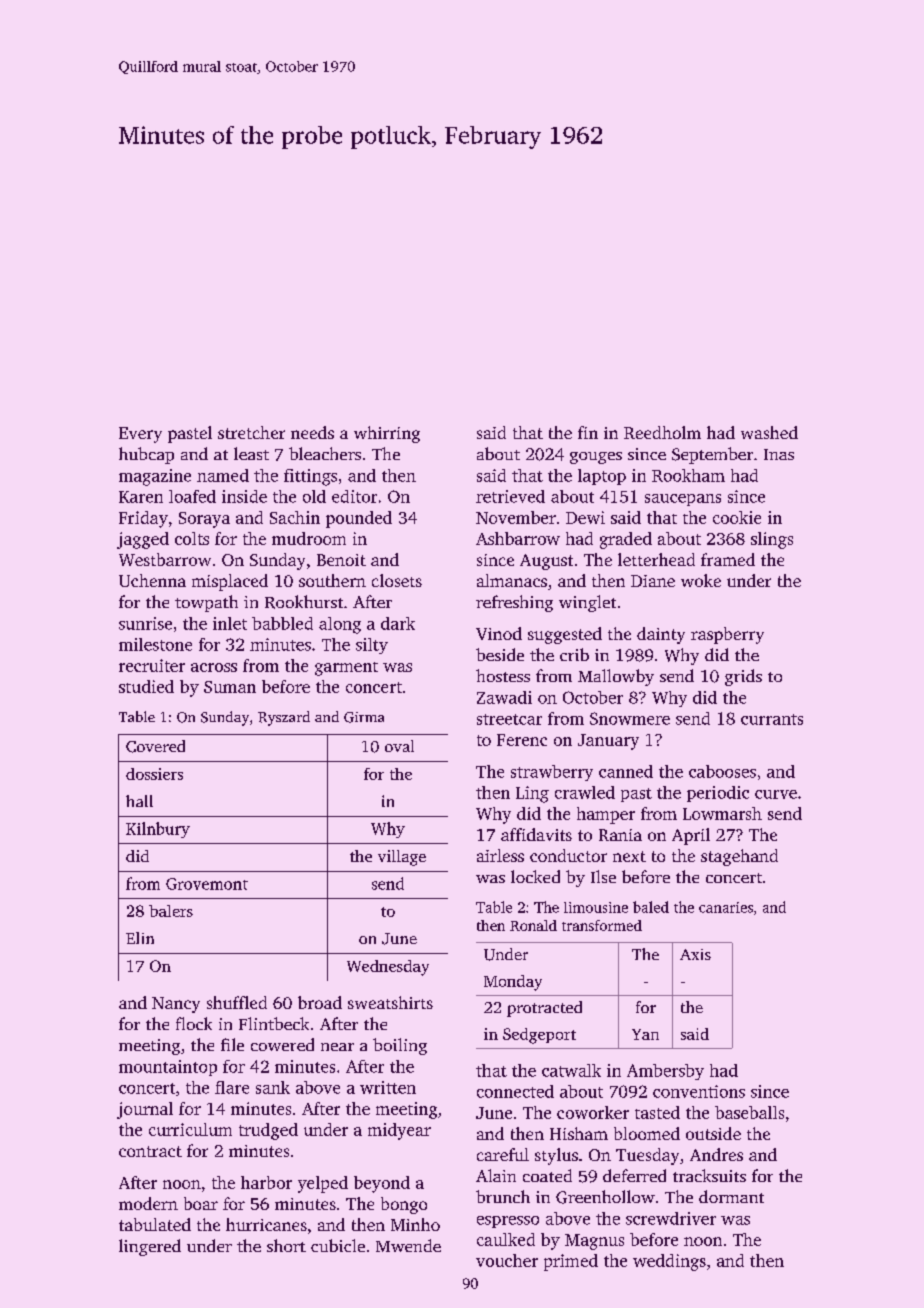  Describe the element at coordinates (726, 907) in the image. I see `canaries` at that location.
